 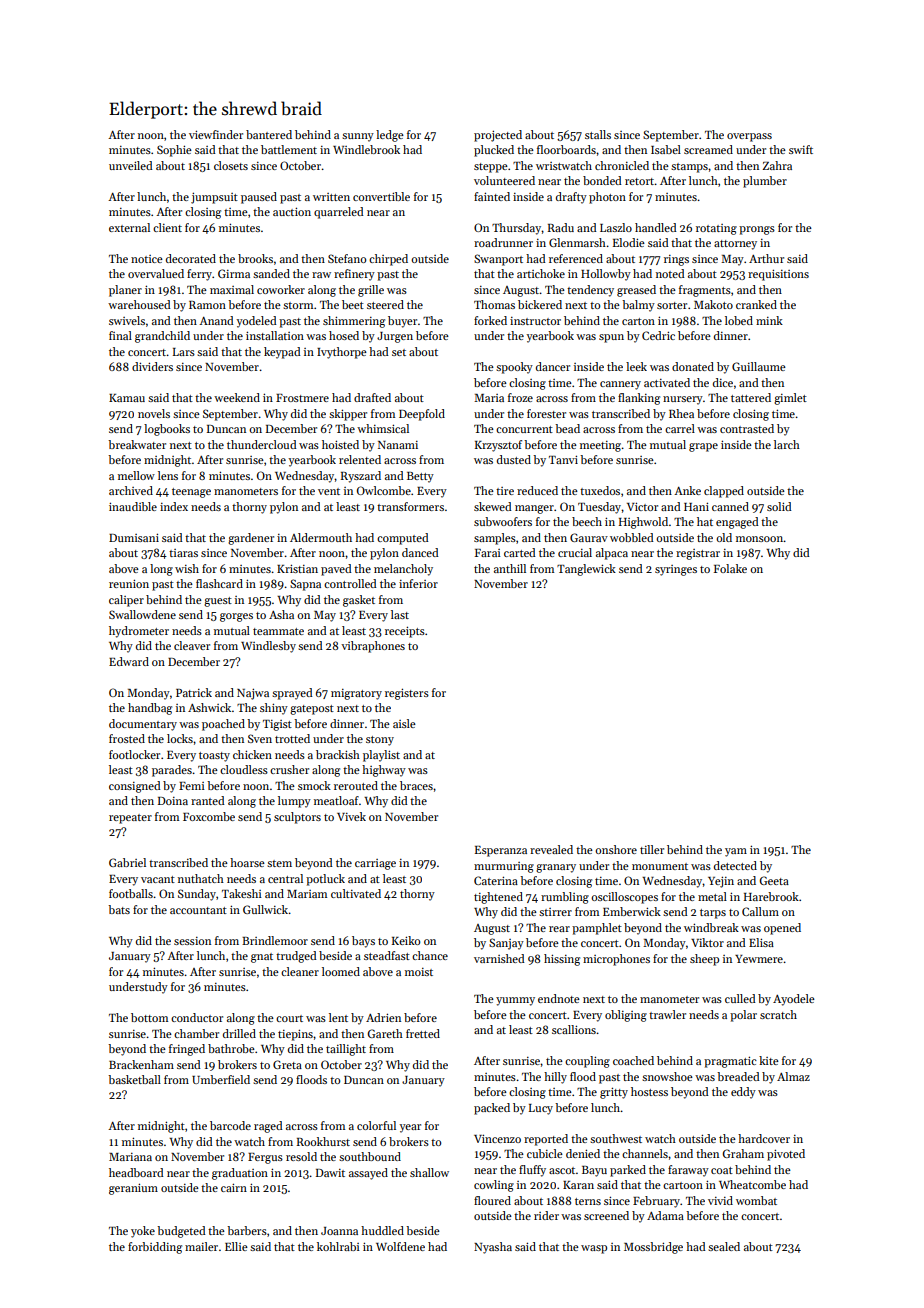 What do you see at coordinates (760, 539) in the screenshot?
I see `monsoon` at bounding box center [760, 539].
